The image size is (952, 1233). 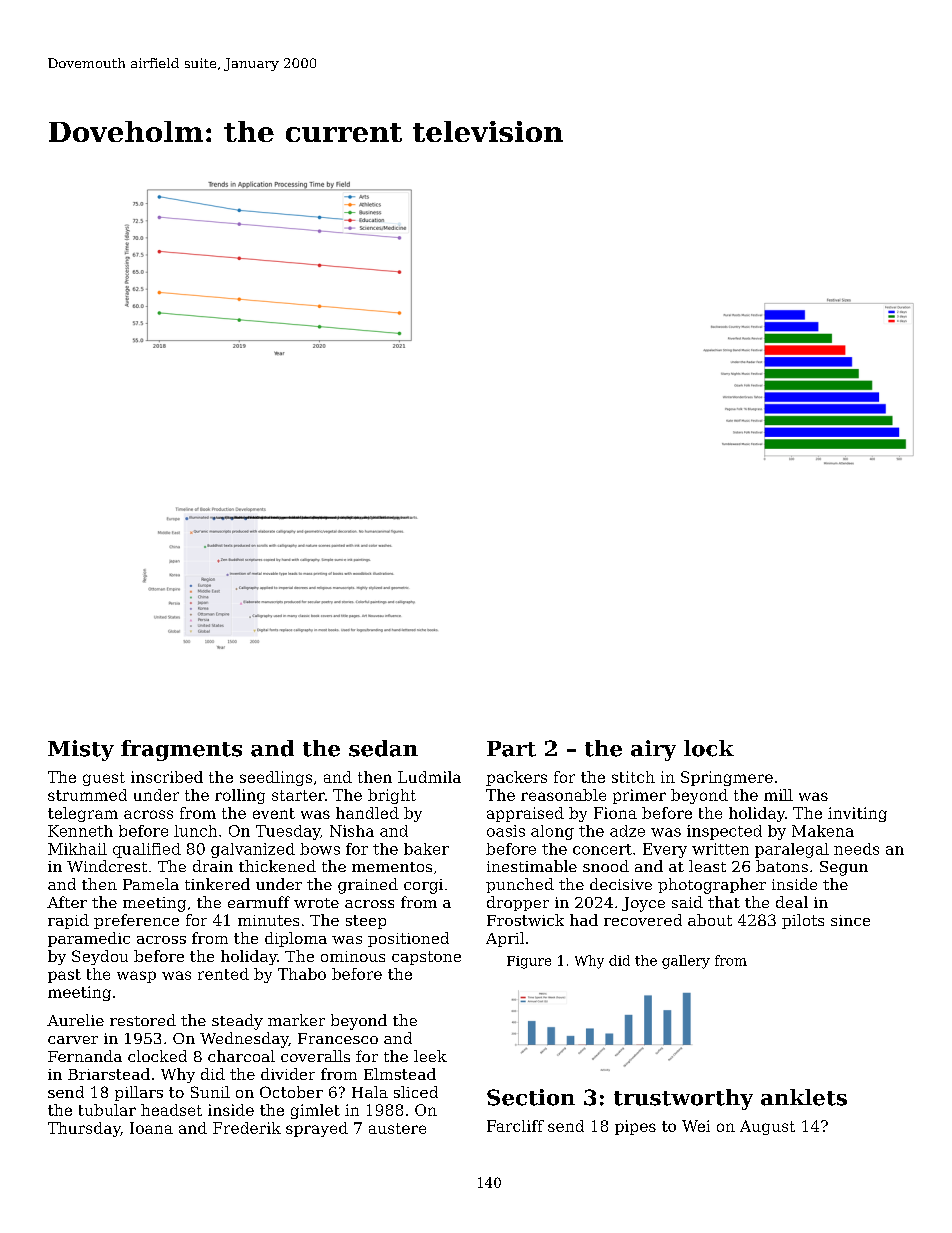 I want to click on tubular, so click(x=107, y=1110).
